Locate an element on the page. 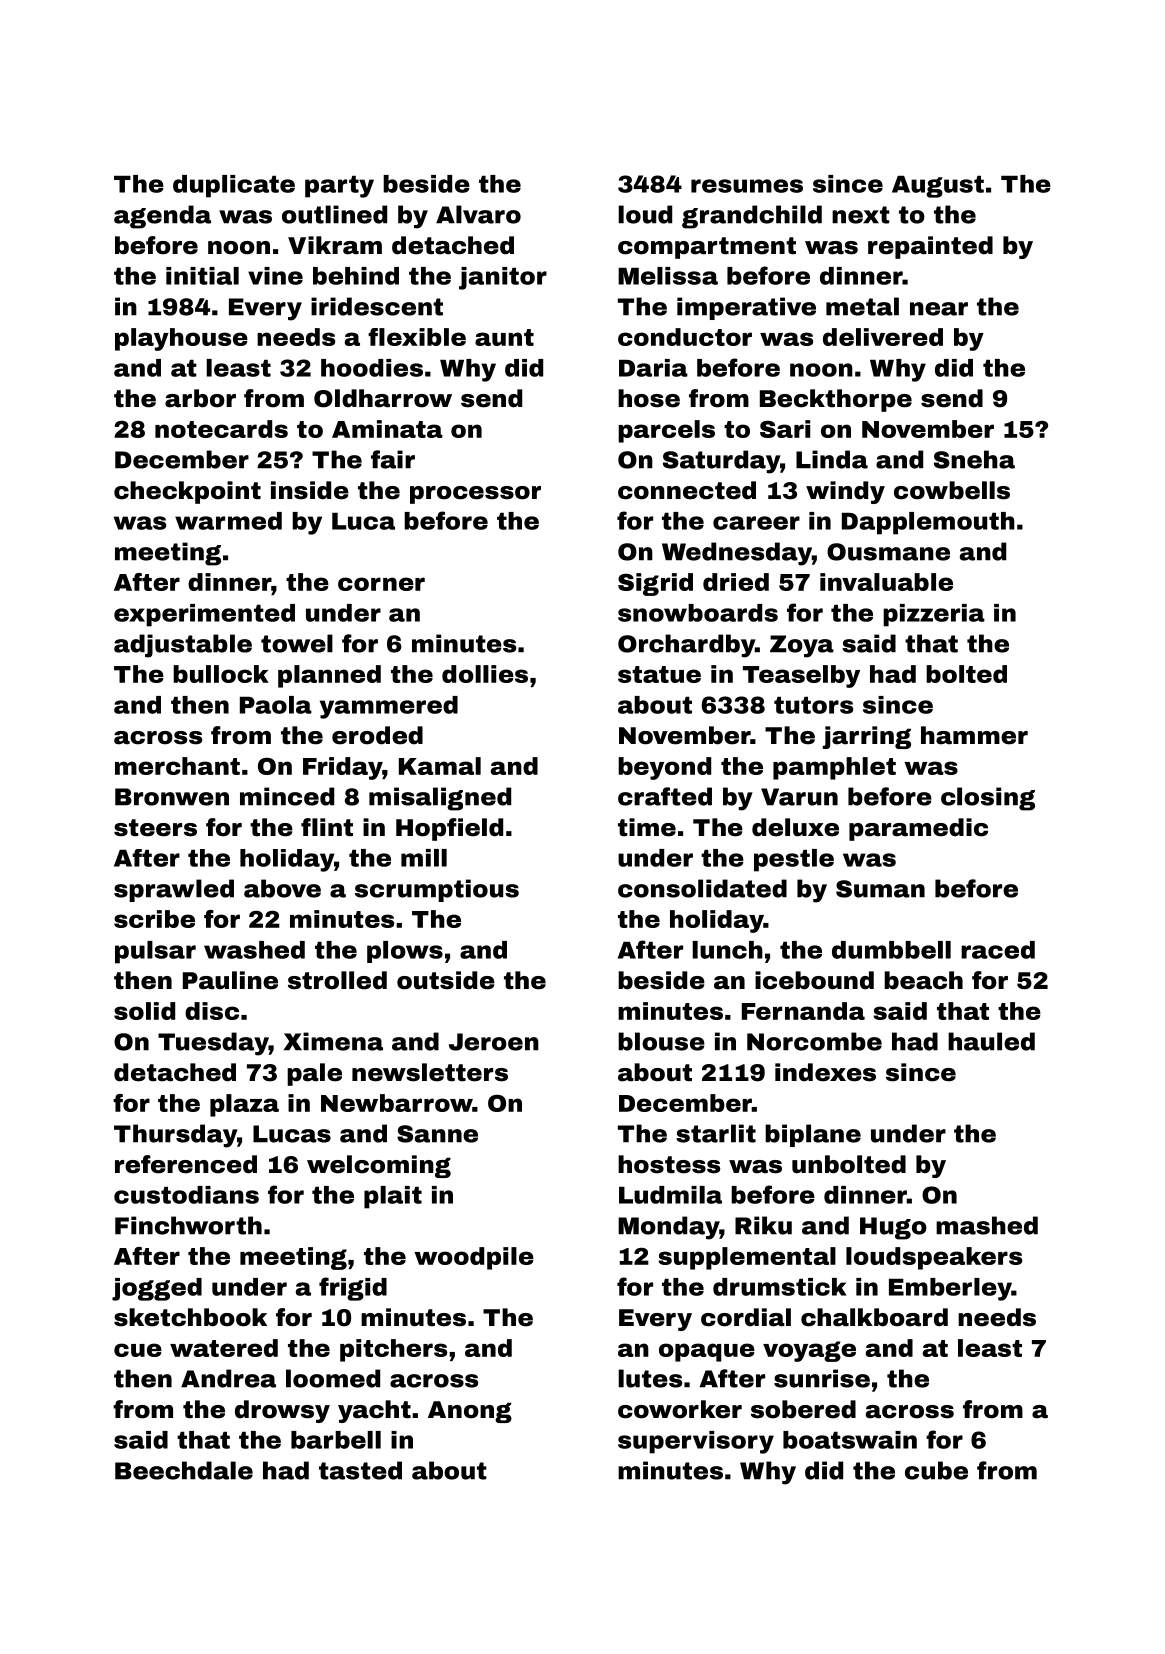  supervisory is located at coordinates (696, 1442).
